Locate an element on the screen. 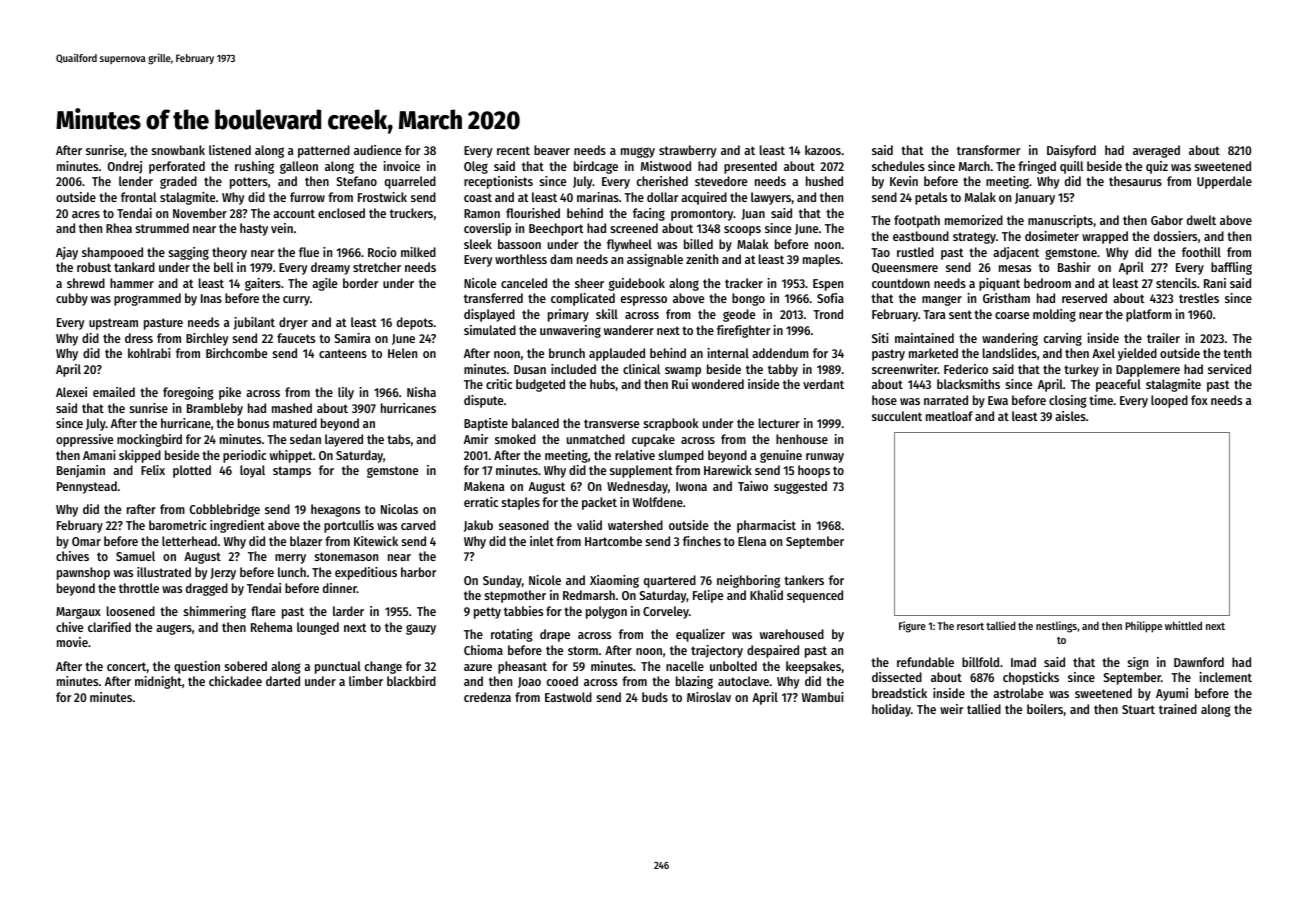  complicated is located at coordinates (583, 299).
